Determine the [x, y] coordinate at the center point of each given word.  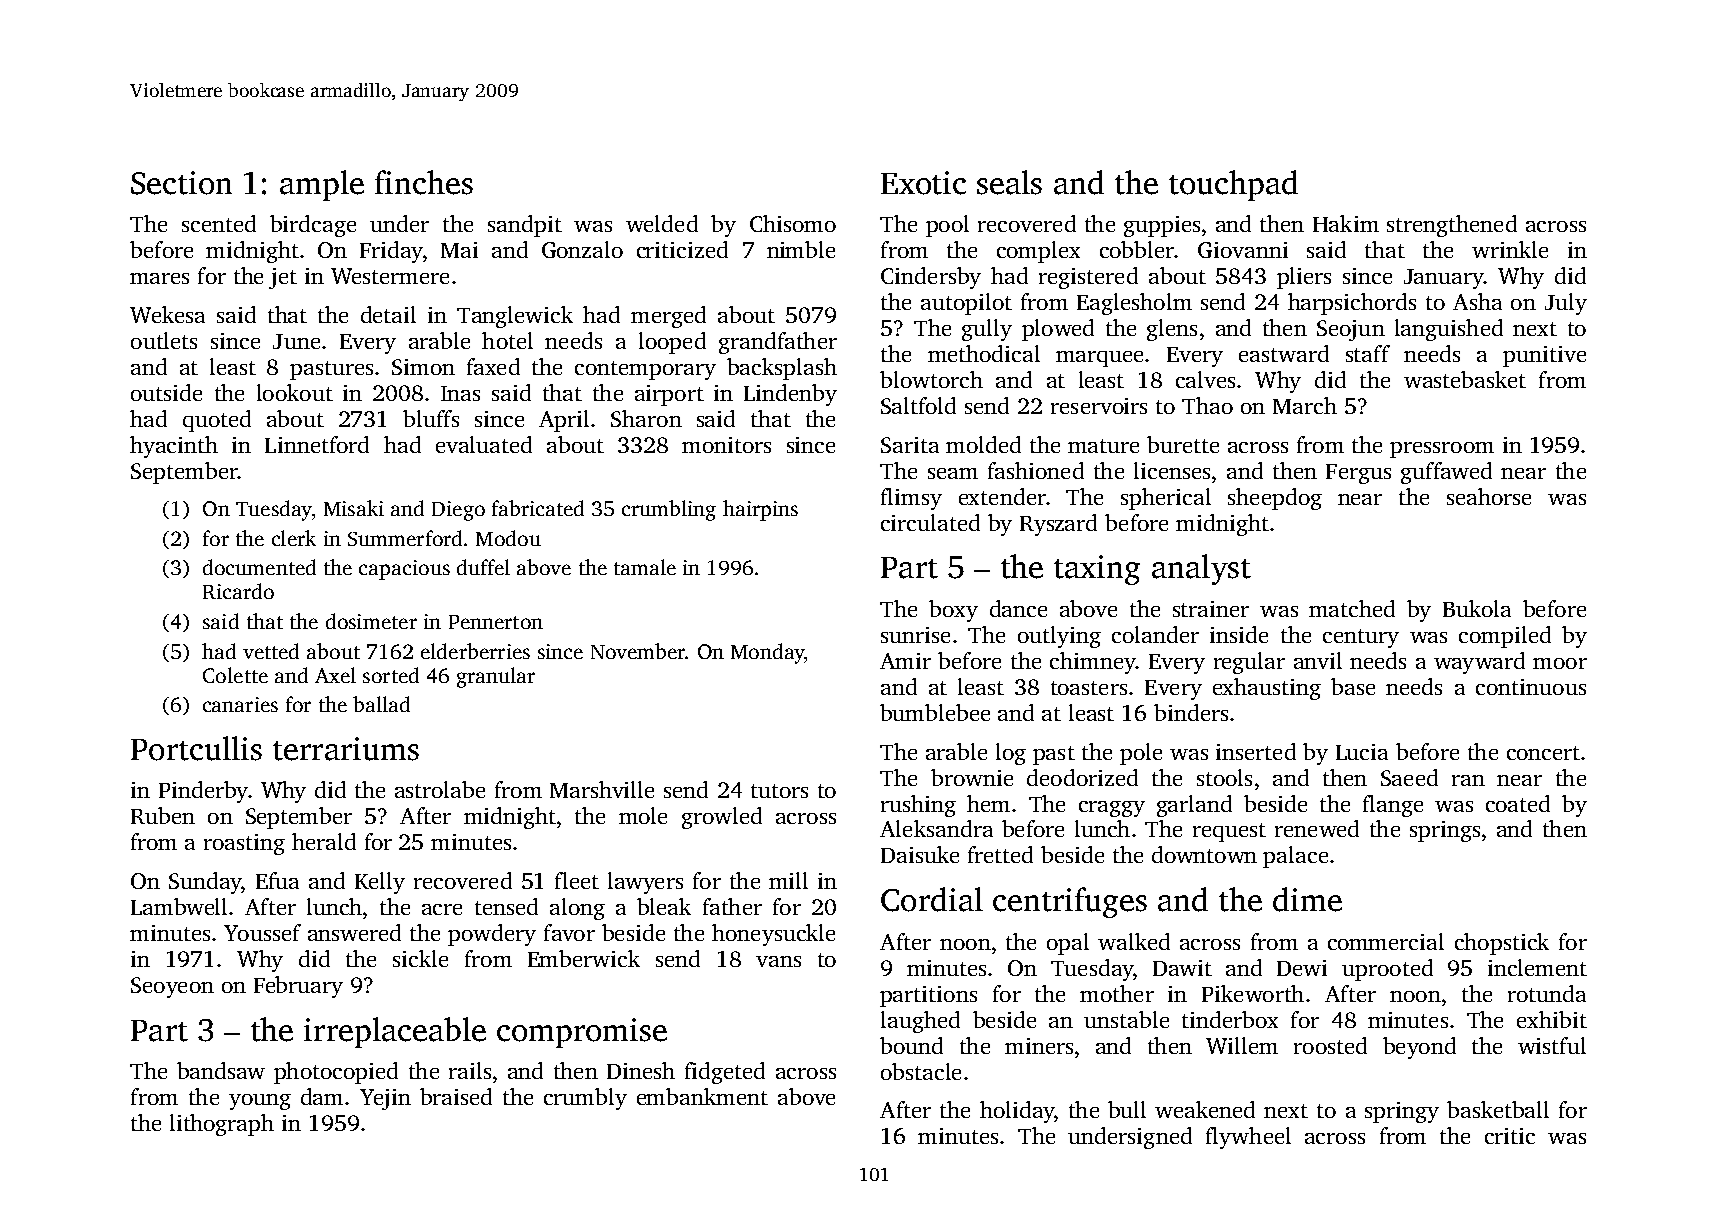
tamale [645, 567]
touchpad [1233, 185]
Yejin [385, 1099]
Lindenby [790, 395]
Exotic [923, 183]
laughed [920, 1022]
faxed [493, 366]
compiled [1505, 637]
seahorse [1489, 496]
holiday [1017, 1112]
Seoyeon [172, 987]
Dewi [1302, 968]
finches [424, 182]
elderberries [475, 651]
